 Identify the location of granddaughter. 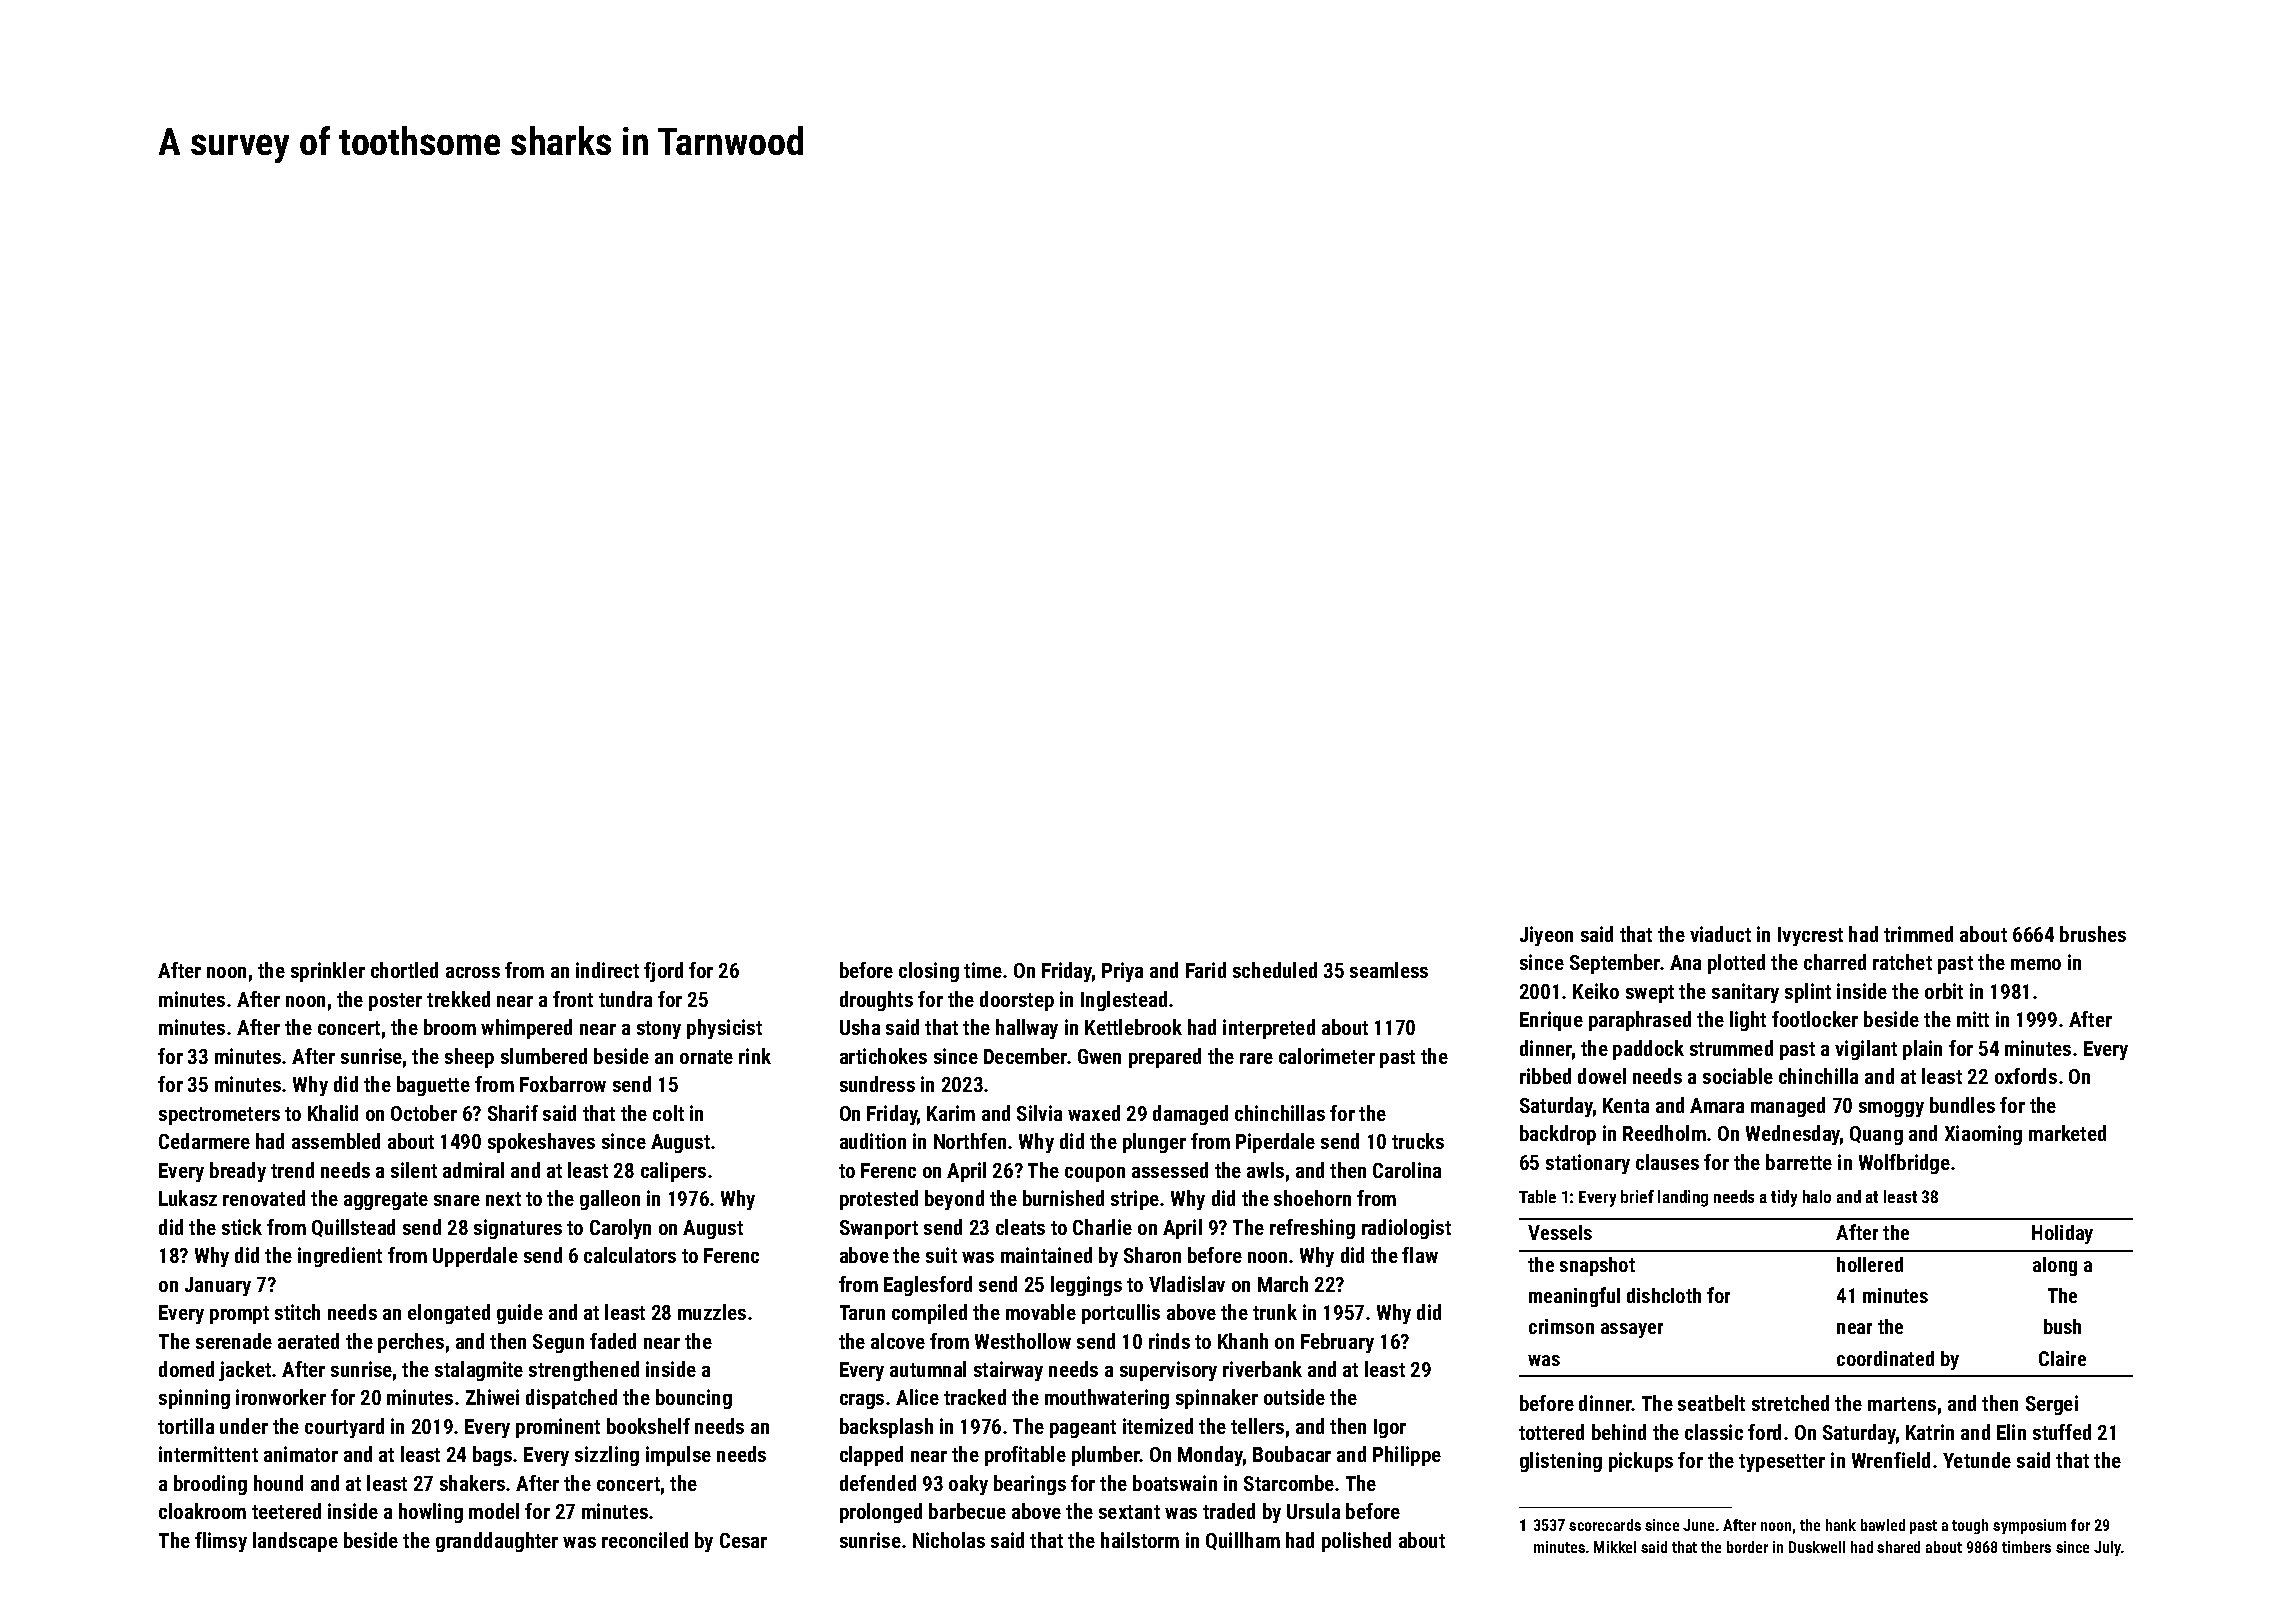
(497, 1542).
